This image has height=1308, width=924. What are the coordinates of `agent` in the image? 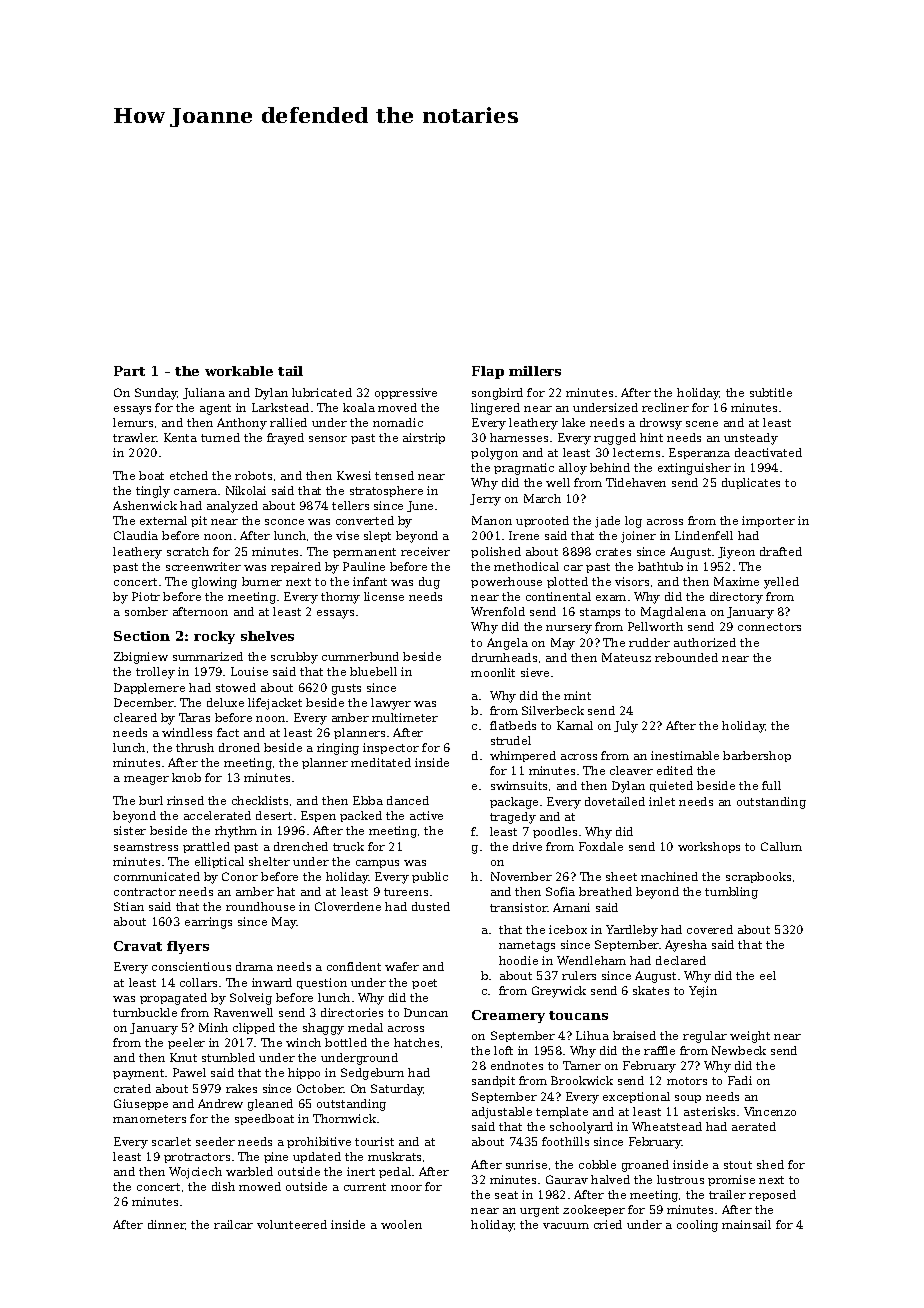 It's located at (215, 409).
